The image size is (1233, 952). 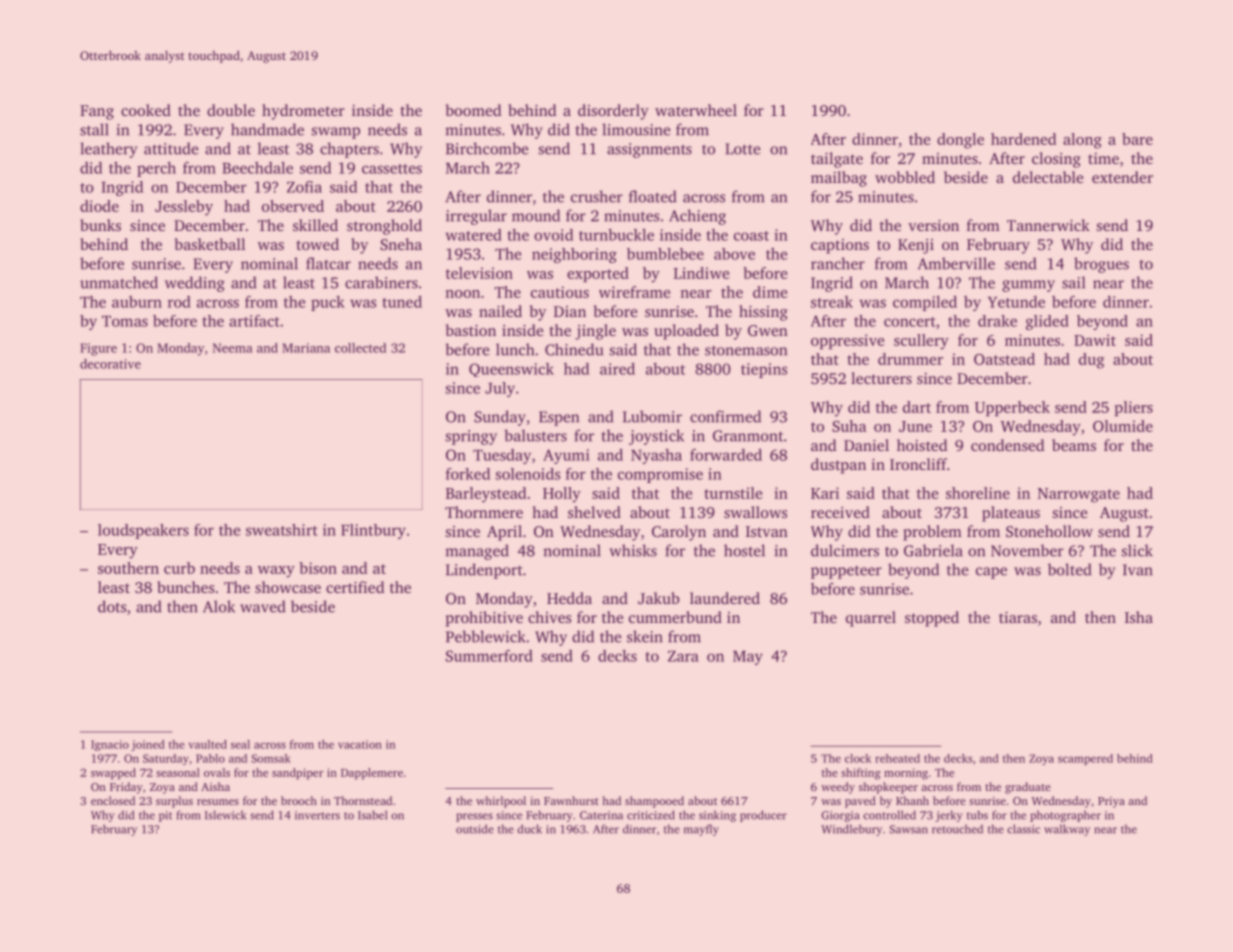 What do you see at coordinates (696, 110) in the screenshot?
I see `waterwheel` at bounding box center [696, 110].
